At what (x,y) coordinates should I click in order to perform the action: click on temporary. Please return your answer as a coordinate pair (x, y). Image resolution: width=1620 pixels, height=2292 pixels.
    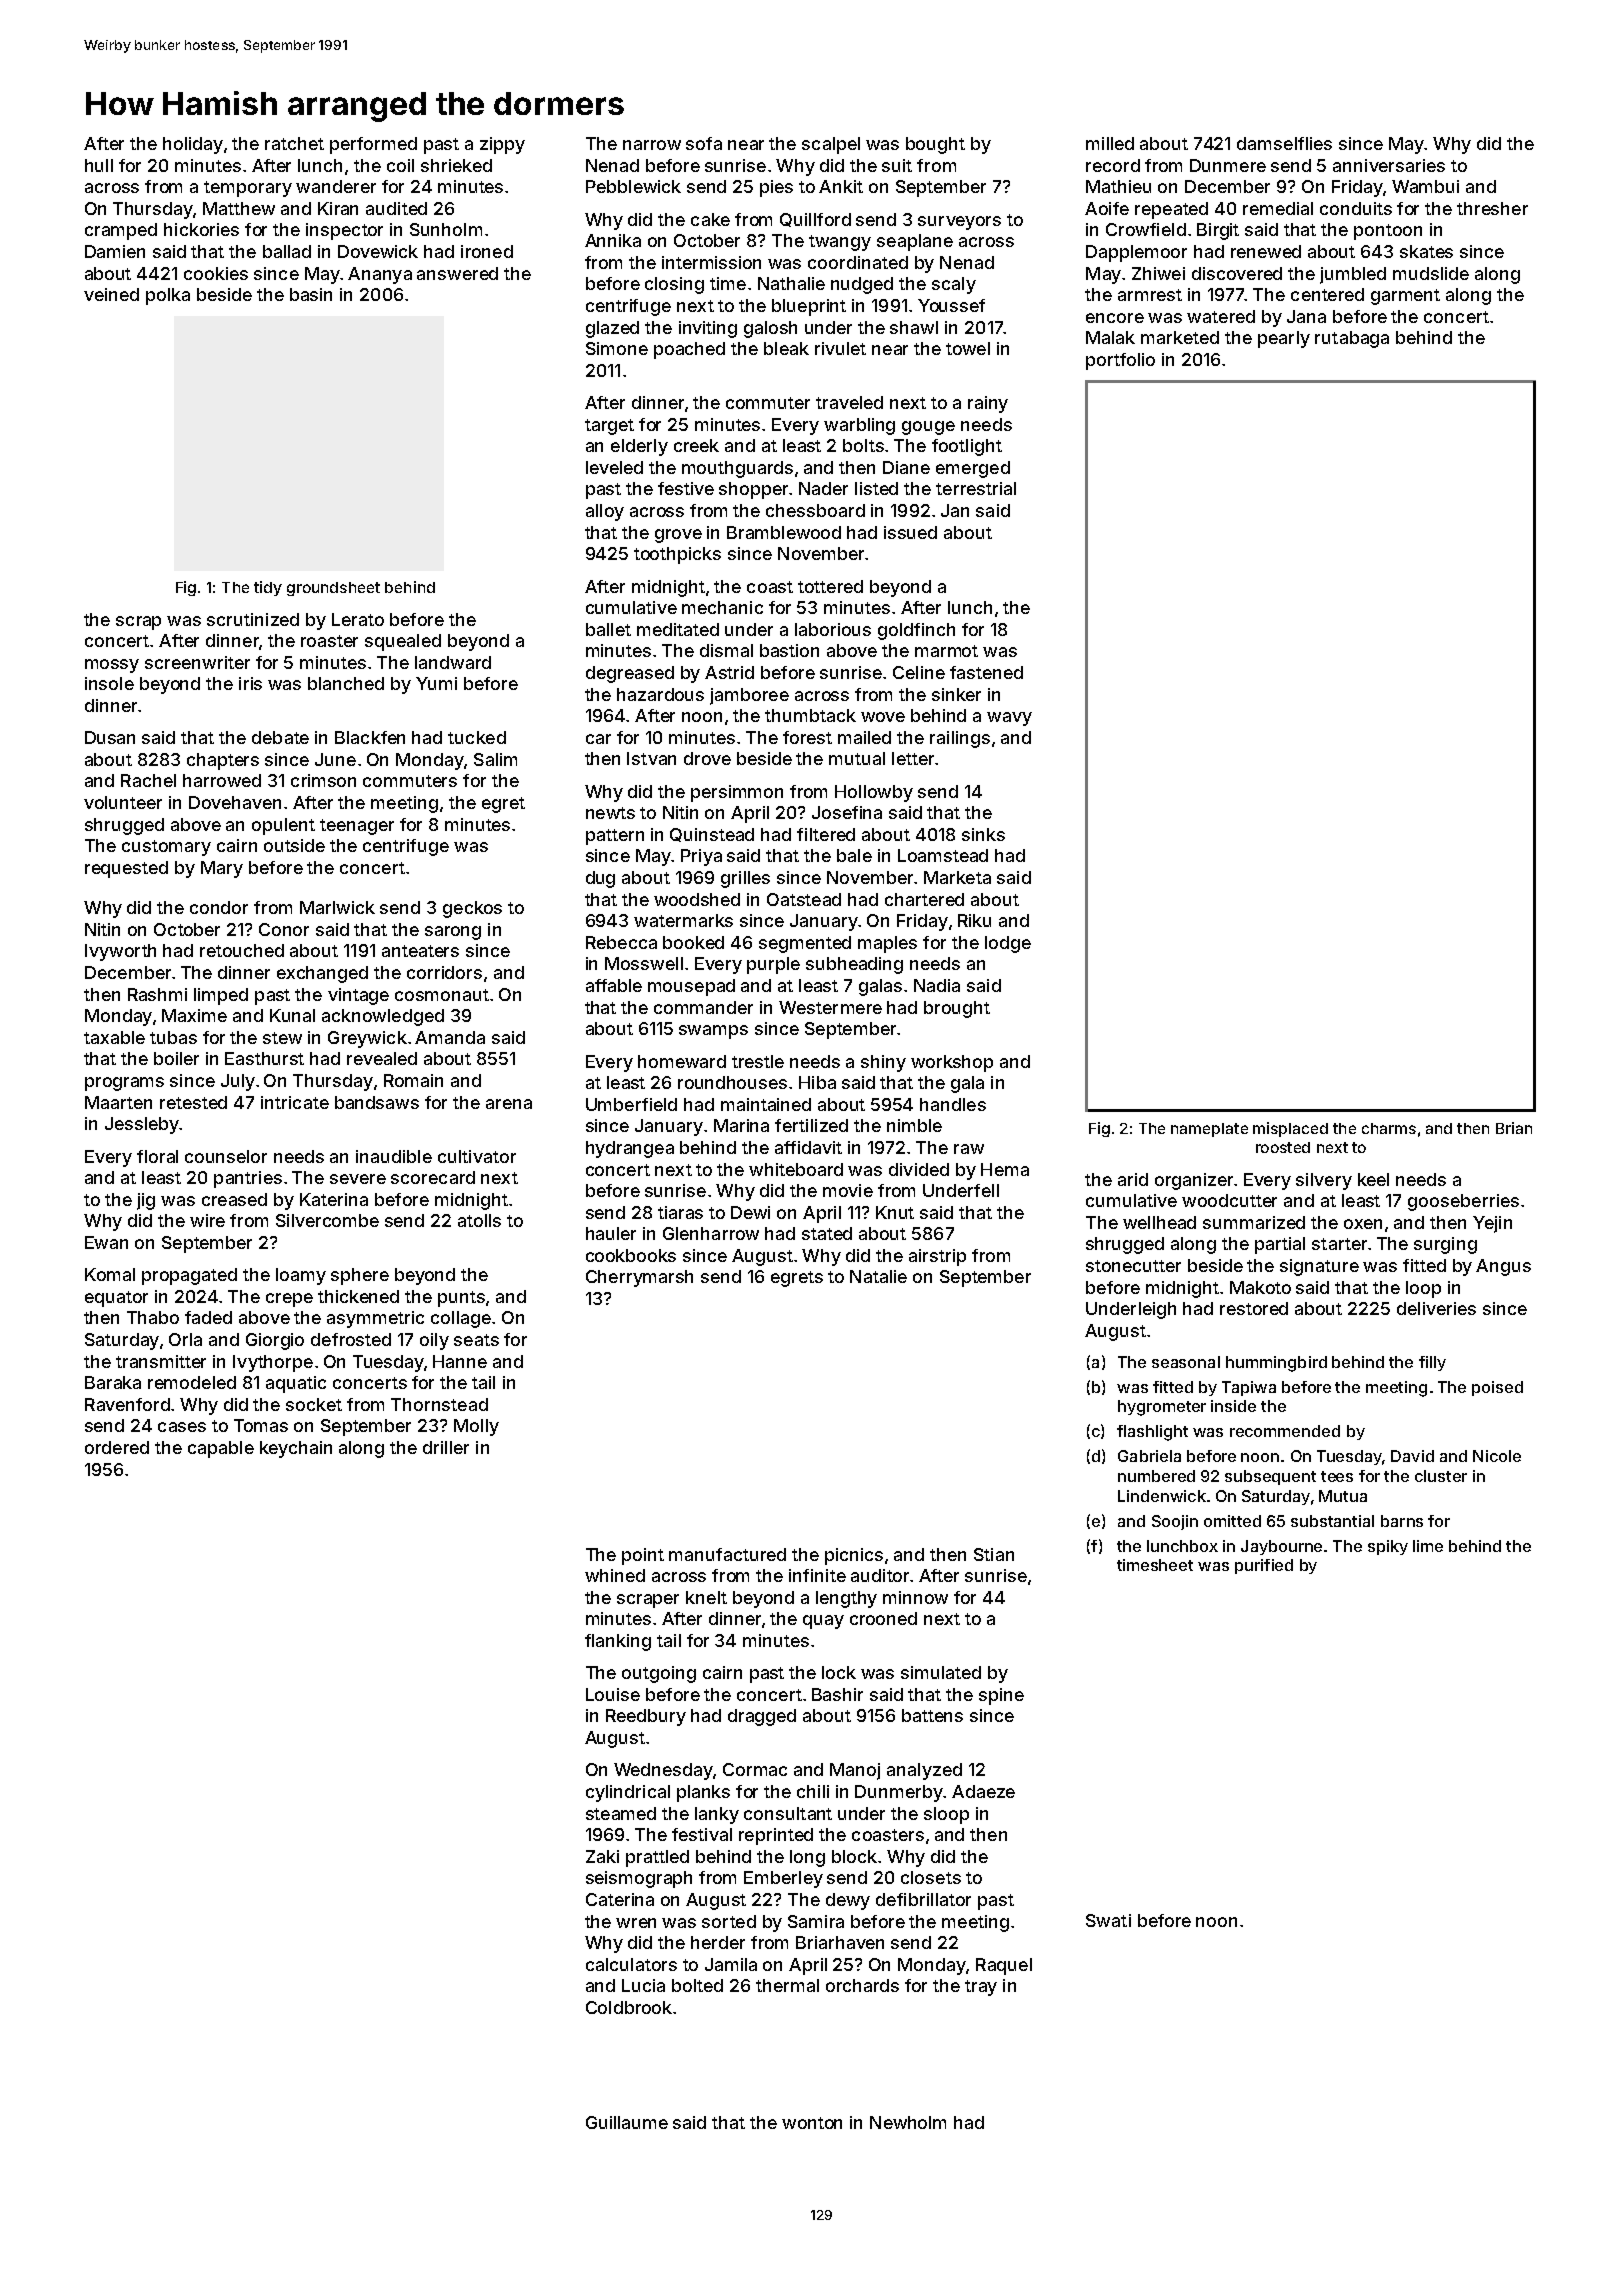
    Looking at the image, I should click on (248, 189).
